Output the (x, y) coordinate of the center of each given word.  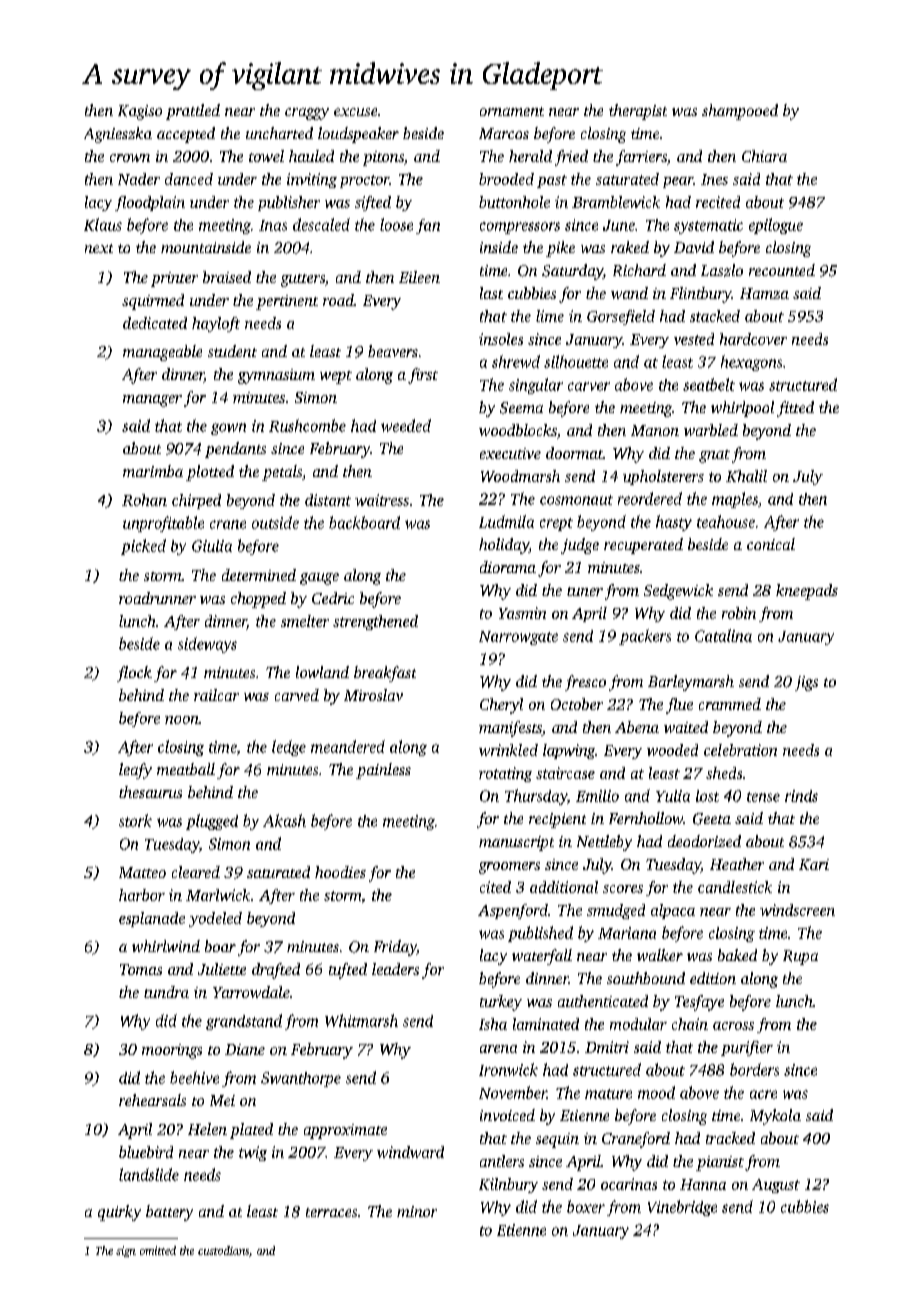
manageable (162, 353)
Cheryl (501, 706)
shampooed (740, 112)
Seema (521, 408)
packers (645, 637)
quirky (119, 1213)
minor (417, 1211)
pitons (383, 158)
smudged (616, 911)
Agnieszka (118, 135)
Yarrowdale (251, 992)
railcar (216, 695)
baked (737, 955)
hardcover (753, 339)
